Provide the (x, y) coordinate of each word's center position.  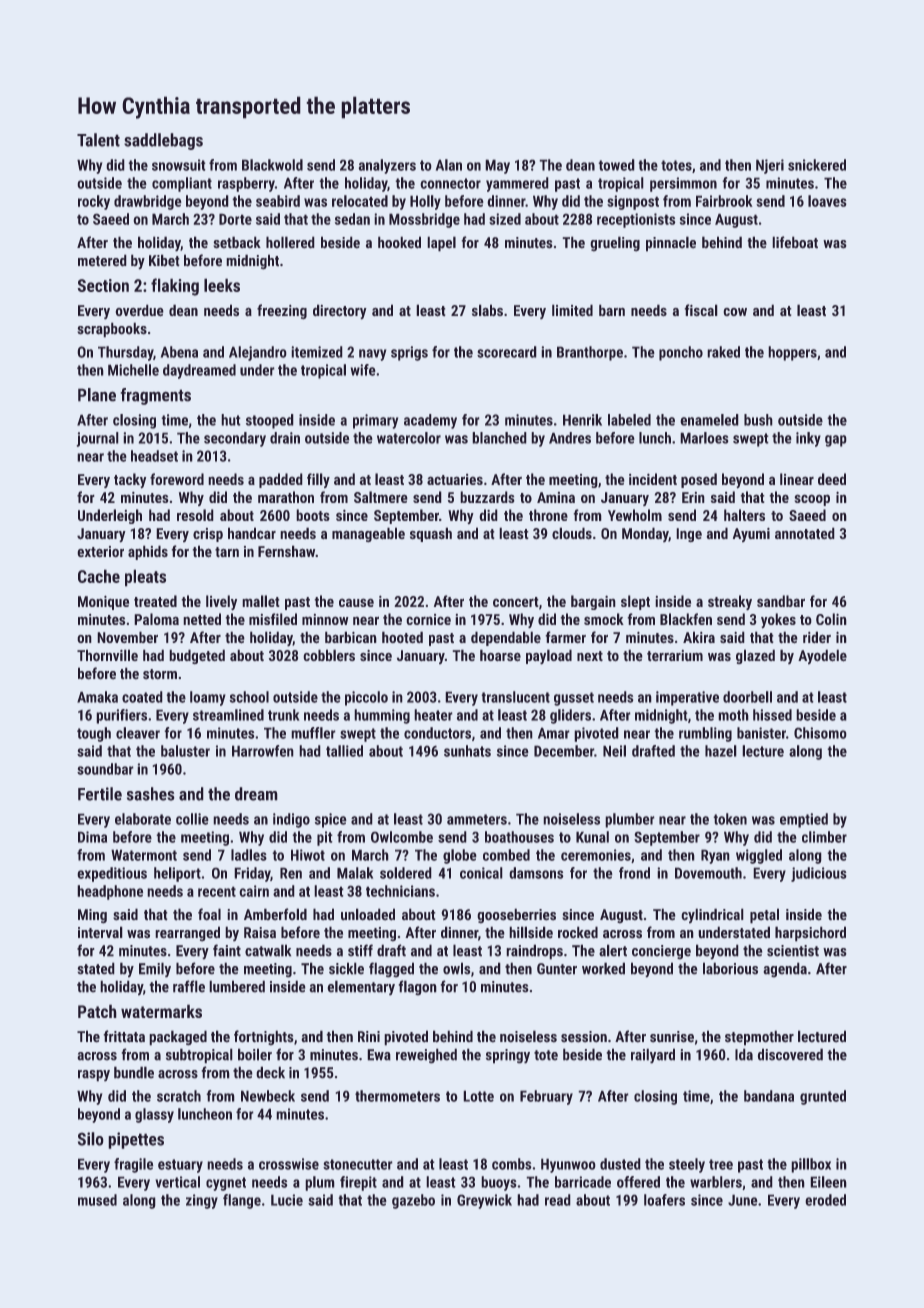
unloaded (368, 914)
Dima (92, 837)
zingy (202, 1201)
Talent (98, 140)
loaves (827, 201)
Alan (449, 165)
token (730, 819)
